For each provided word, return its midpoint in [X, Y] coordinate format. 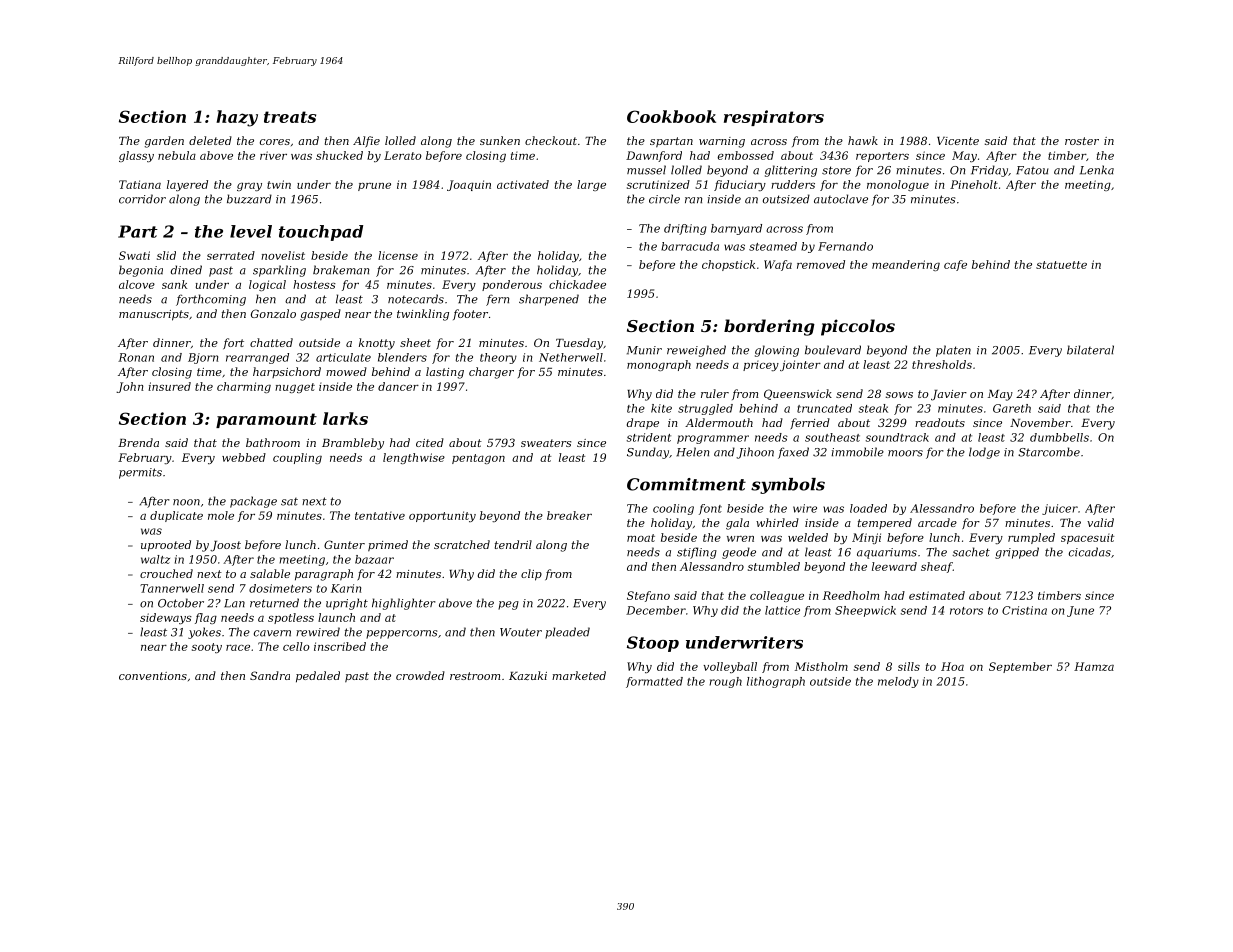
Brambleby [353, 444]
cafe [955, 265]
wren [740, 539]
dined [186, 270]
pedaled [318, 677]
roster [1082, 141]
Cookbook [671, 116]
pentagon [478, 459]
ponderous [512, 285]
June [1080, 611]
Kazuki [528, 675]
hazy [237, 118]
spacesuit [1087, 539]
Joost [225, 546]
